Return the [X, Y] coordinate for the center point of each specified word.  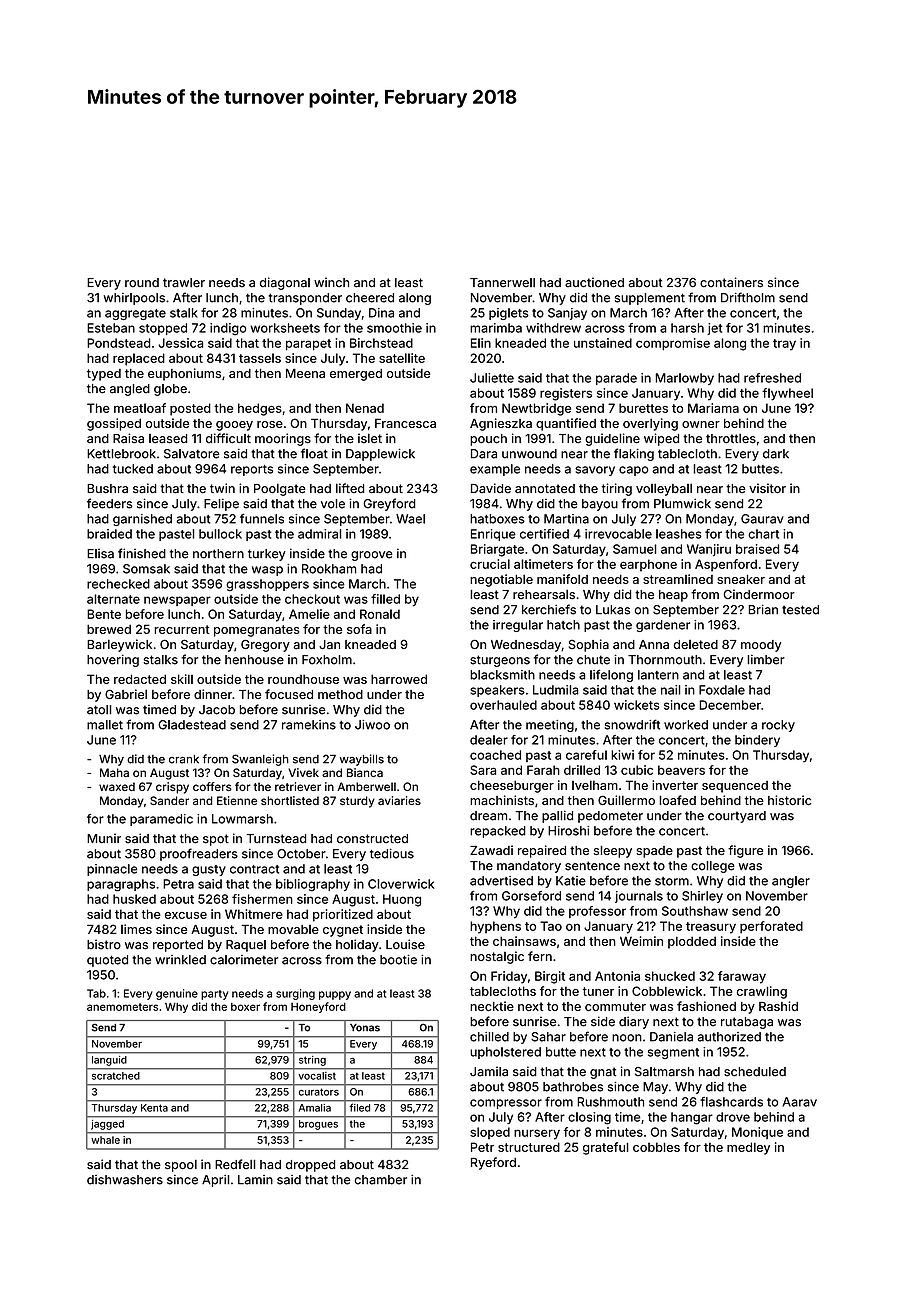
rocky [778, 726]
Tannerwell [502, 283]
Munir [104, 838]
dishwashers [125, 1180]
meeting [550, 726]
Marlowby [685, 379]
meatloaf [140, 408]
